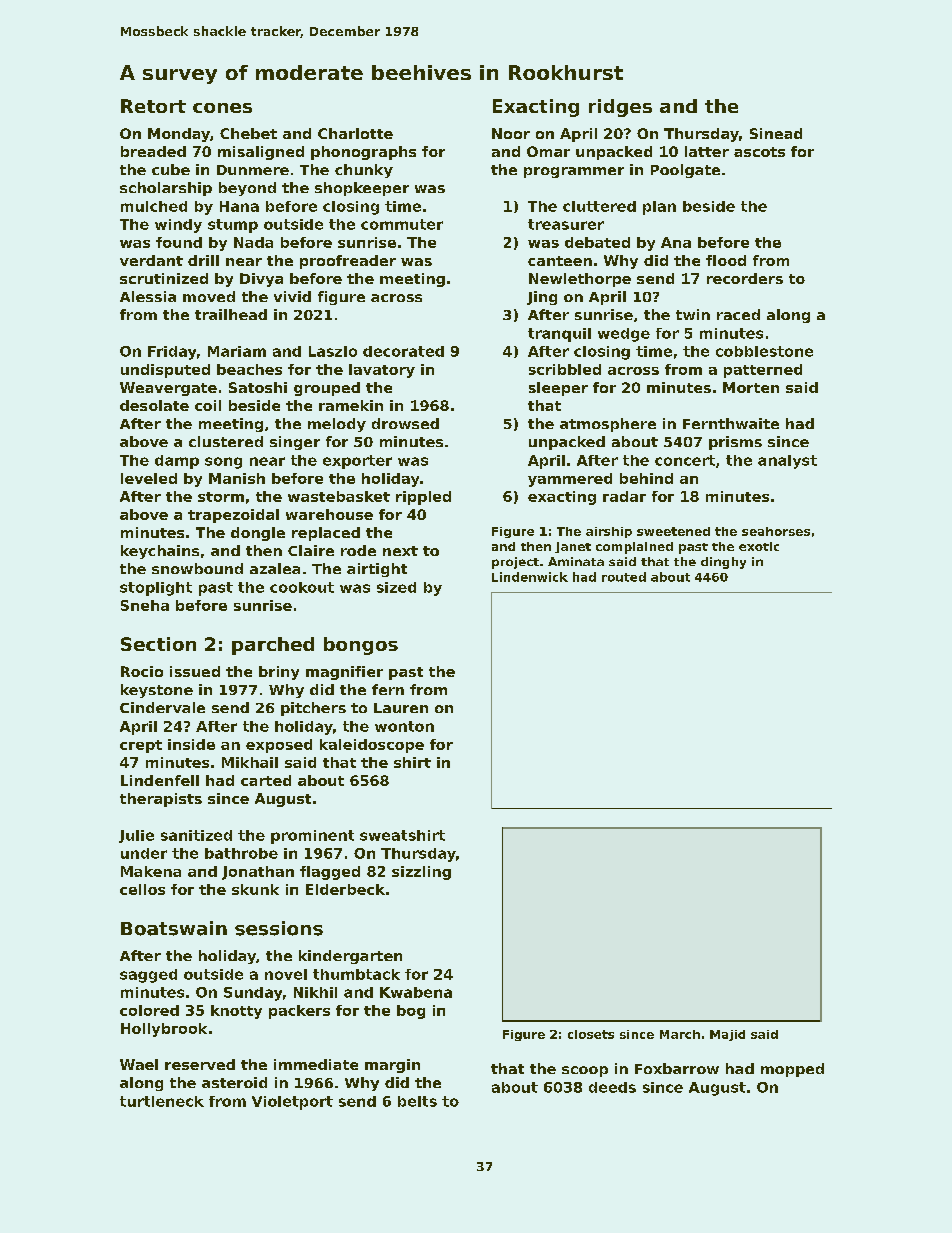 The height and width of the document is (1233, 952). I want to click on sanitized, so click(196, 835).
